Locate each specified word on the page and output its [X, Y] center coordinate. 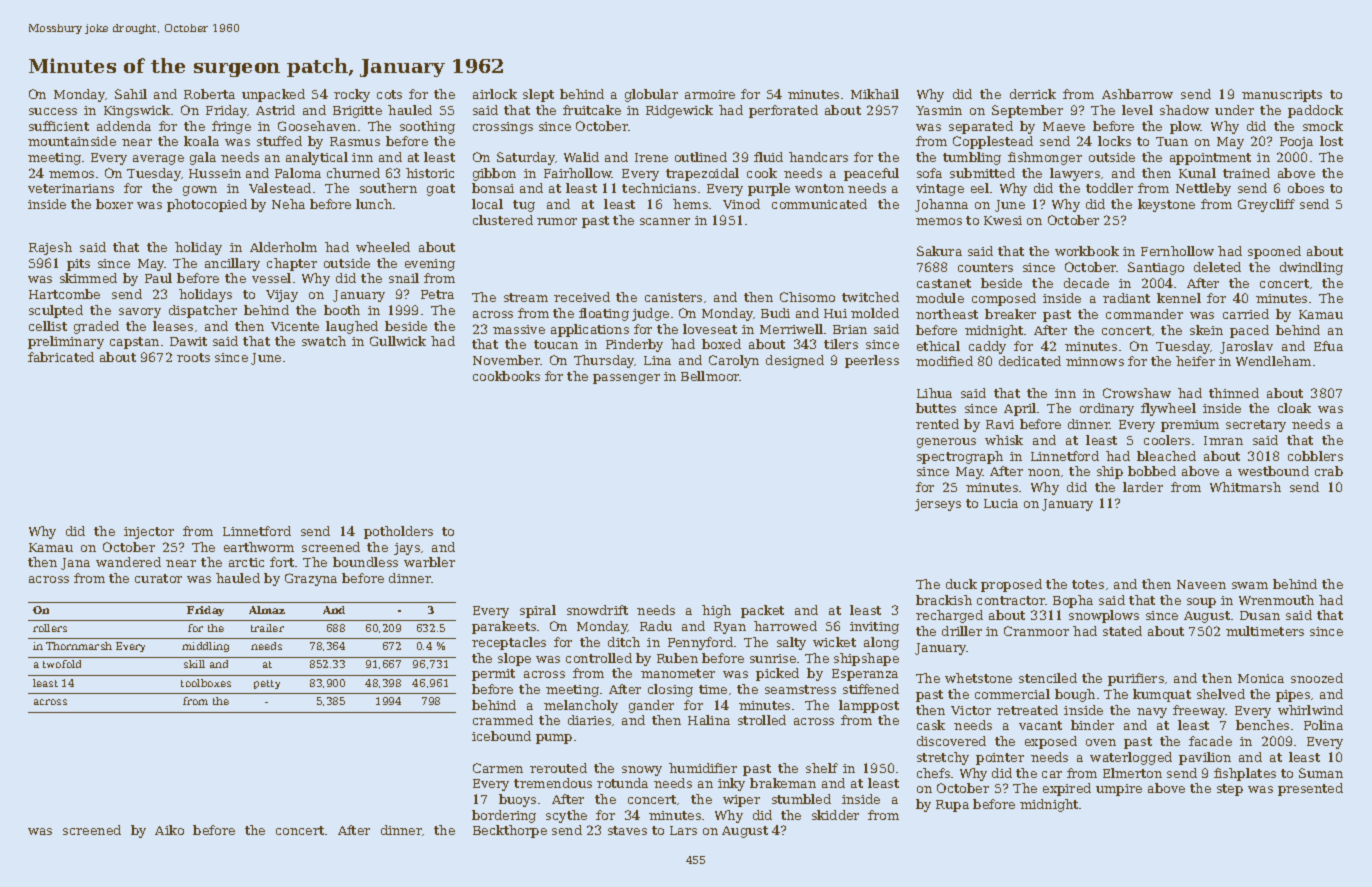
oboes [1306, 188]
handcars [818, 157]
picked [777, 674]
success [53, 111]
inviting [874, 628]
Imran [1223, 440]
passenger [626, 379]
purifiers [1136, 679]
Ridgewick [679, 111]
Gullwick [398, 341]
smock [1323, 126]
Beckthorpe [510, 831]
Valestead [280, 188]
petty [267, 684]
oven [1101, 742]
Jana [75, 564]
